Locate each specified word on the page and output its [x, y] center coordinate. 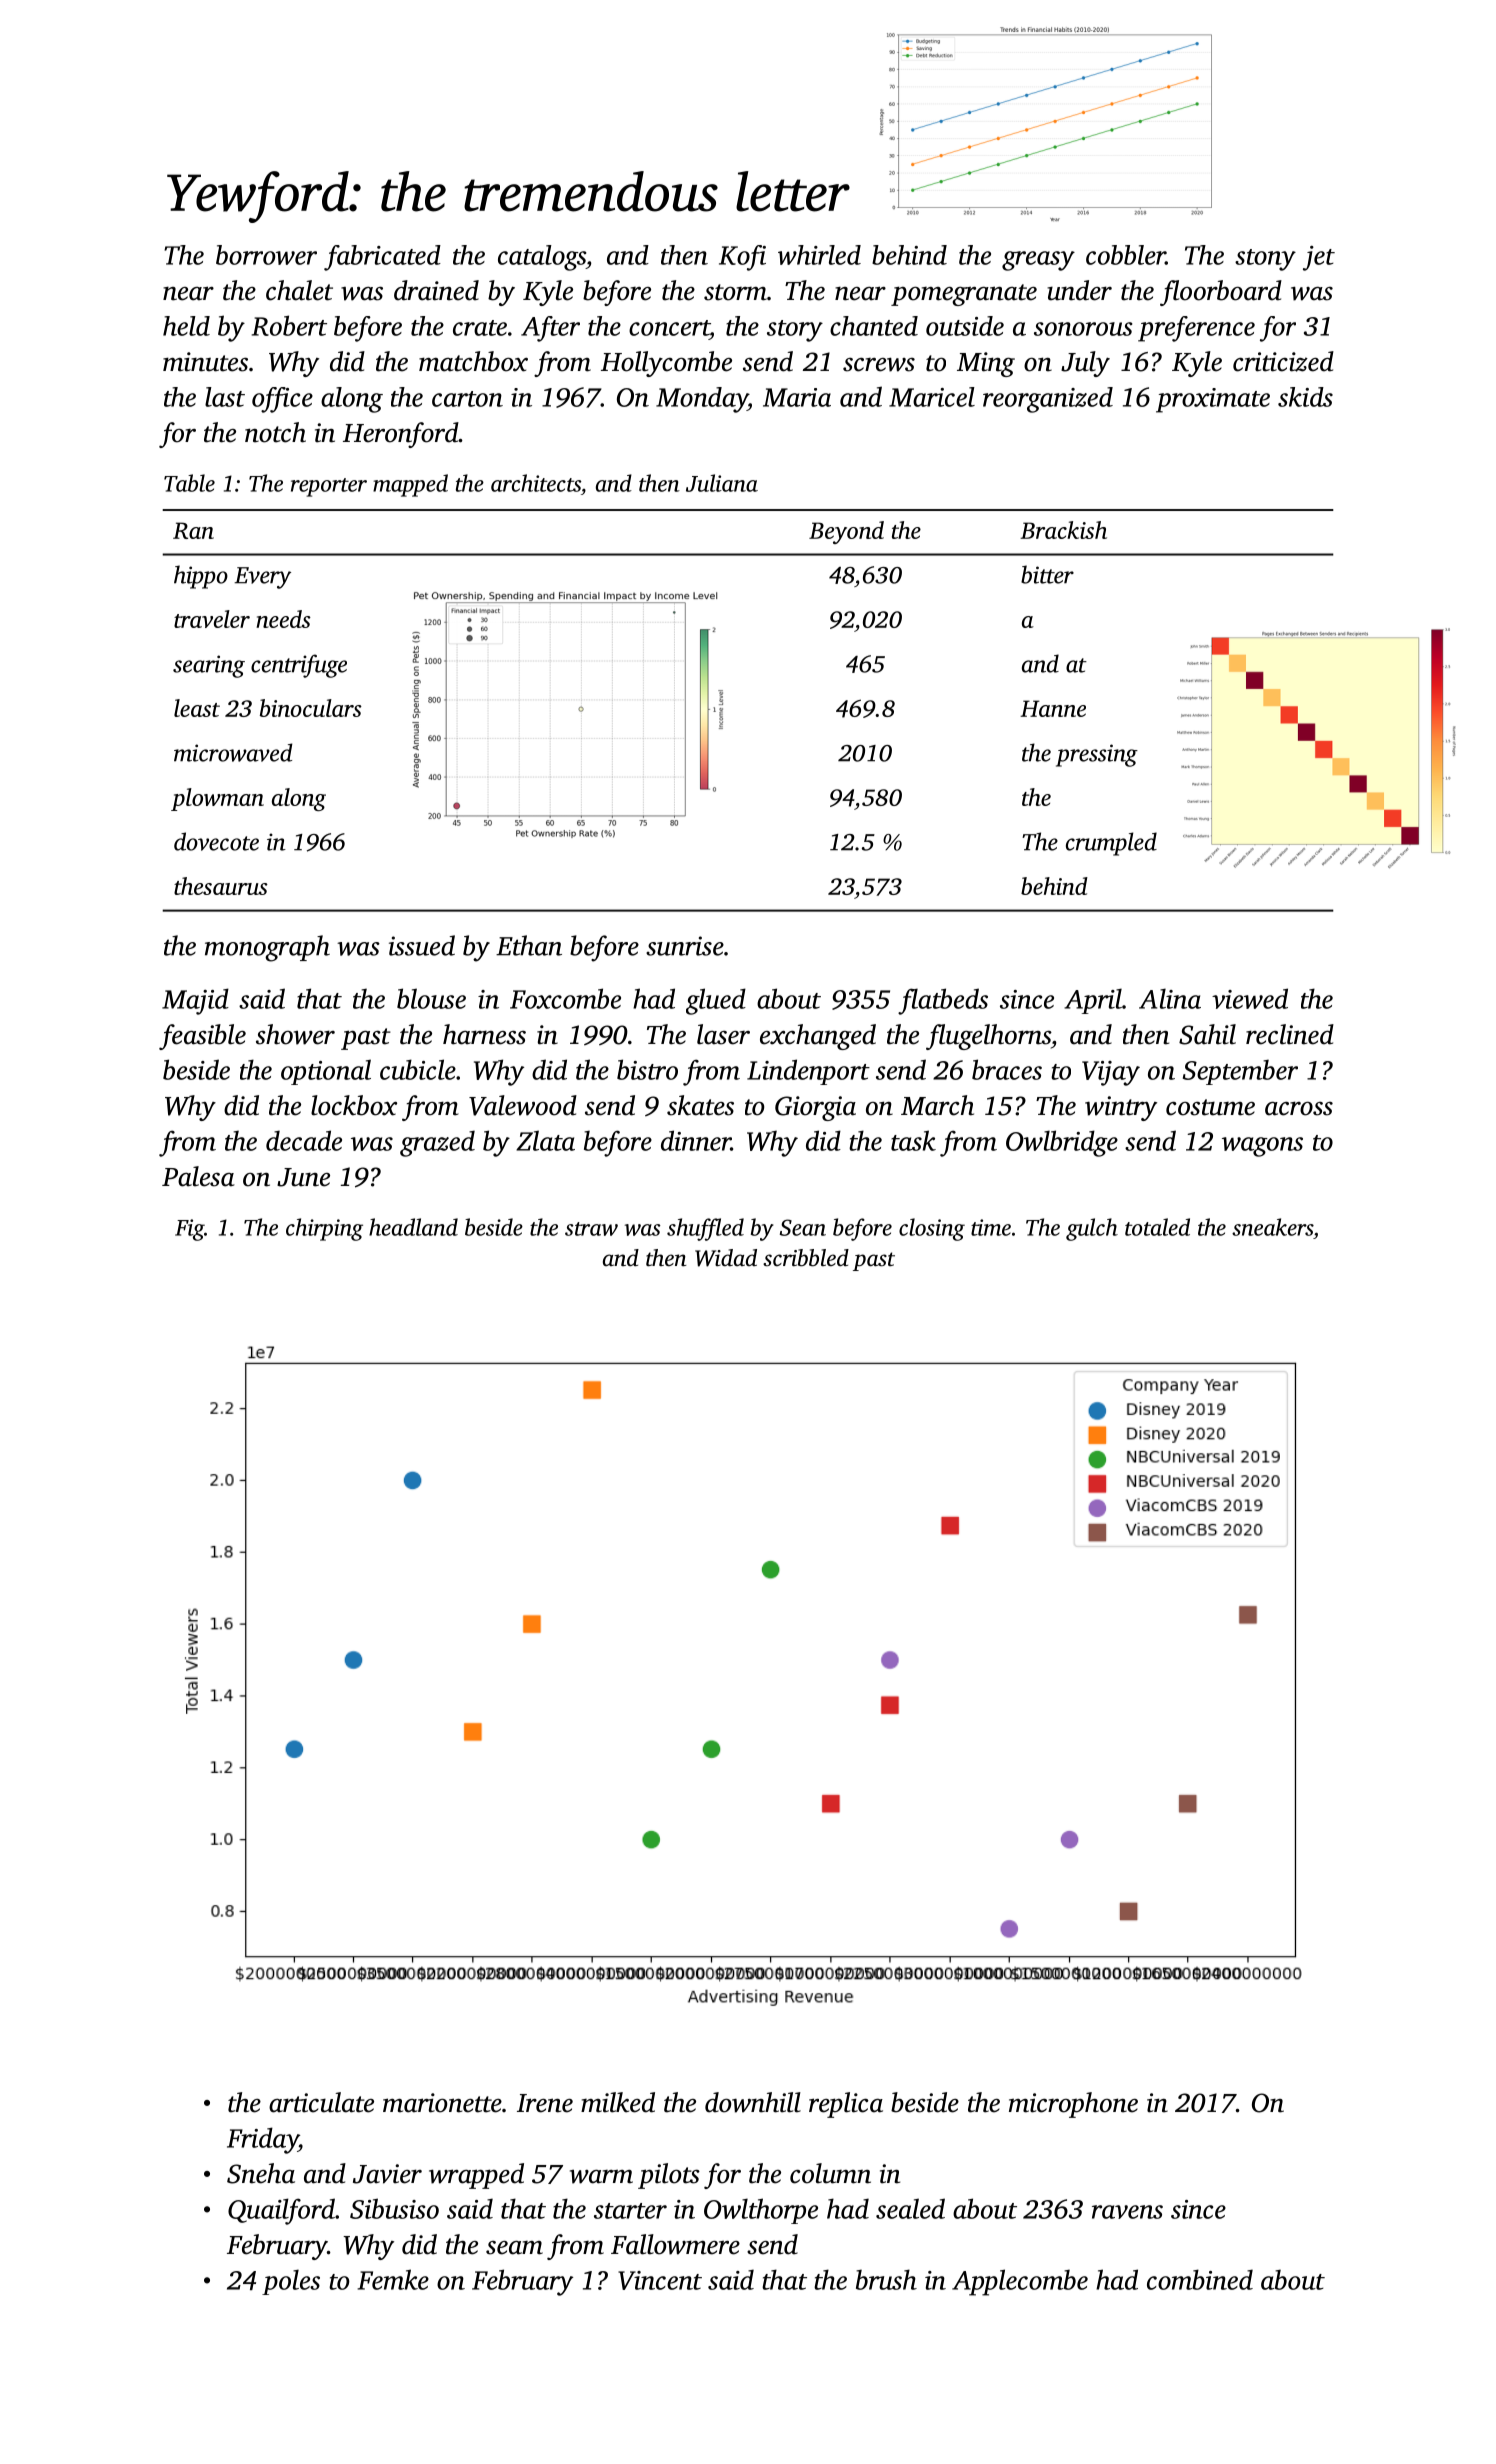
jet [1319, 258]
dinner [696, 1140]
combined [1200, 2279]
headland [413, 1227]
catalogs [542, 258]
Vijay [1111, 1073]
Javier [387, 2174]
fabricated [382, 258]
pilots [669, 2176]
